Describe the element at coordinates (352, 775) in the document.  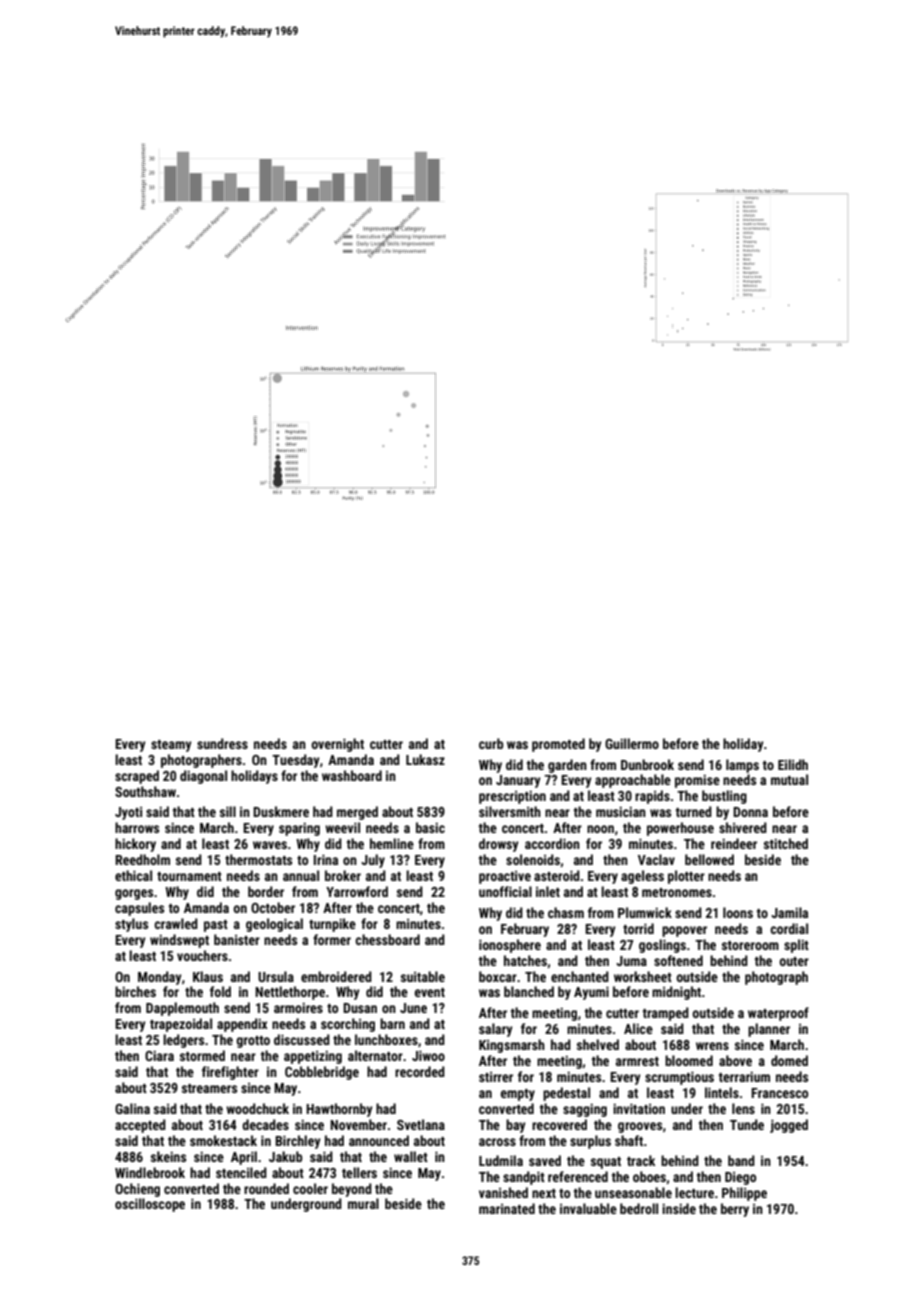
I see `washboard` at that location.
